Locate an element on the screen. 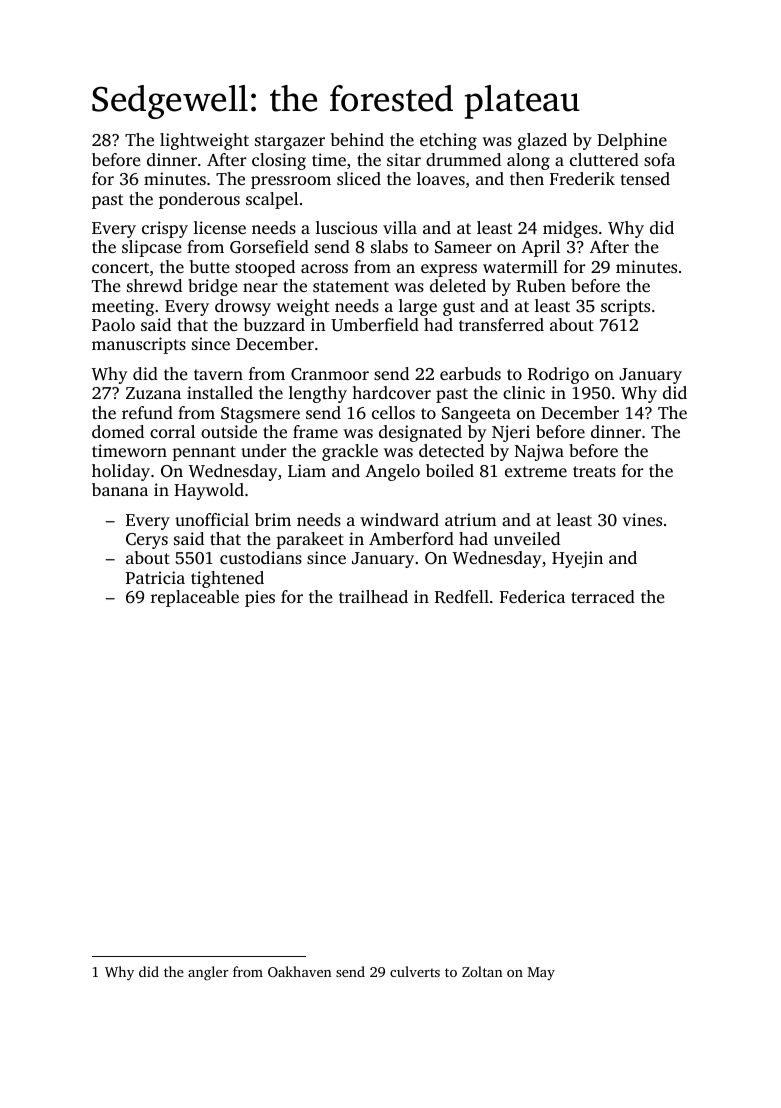 The width and height of the screenshot is (781, 1108). Oakhaven is located at coordinates (300, 971).
